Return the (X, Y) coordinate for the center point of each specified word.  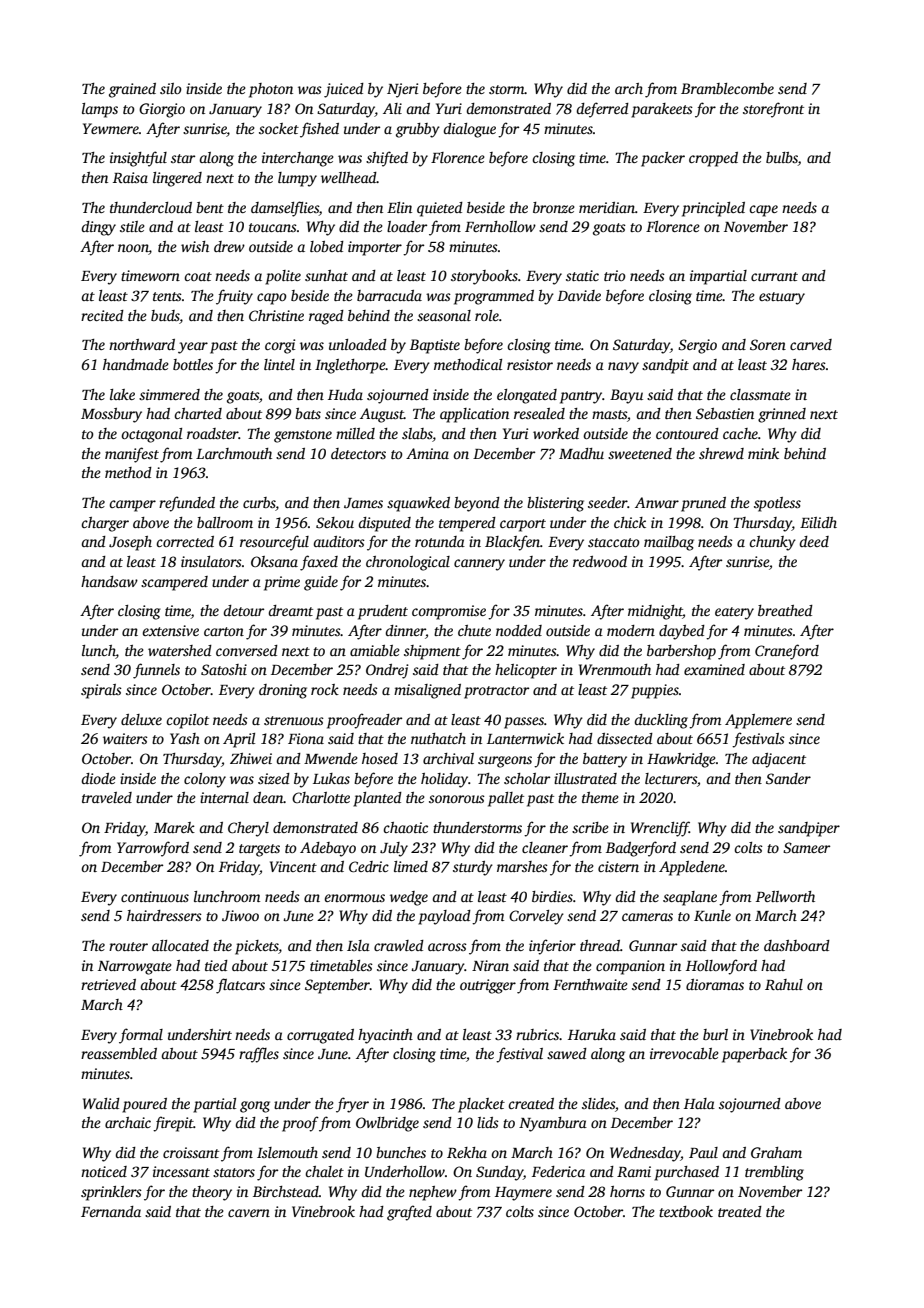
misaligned (427, 691)
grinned (782, 415)
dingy (98, 228)
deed (814, 541)
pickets (257, 947)
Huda (345, 394)
